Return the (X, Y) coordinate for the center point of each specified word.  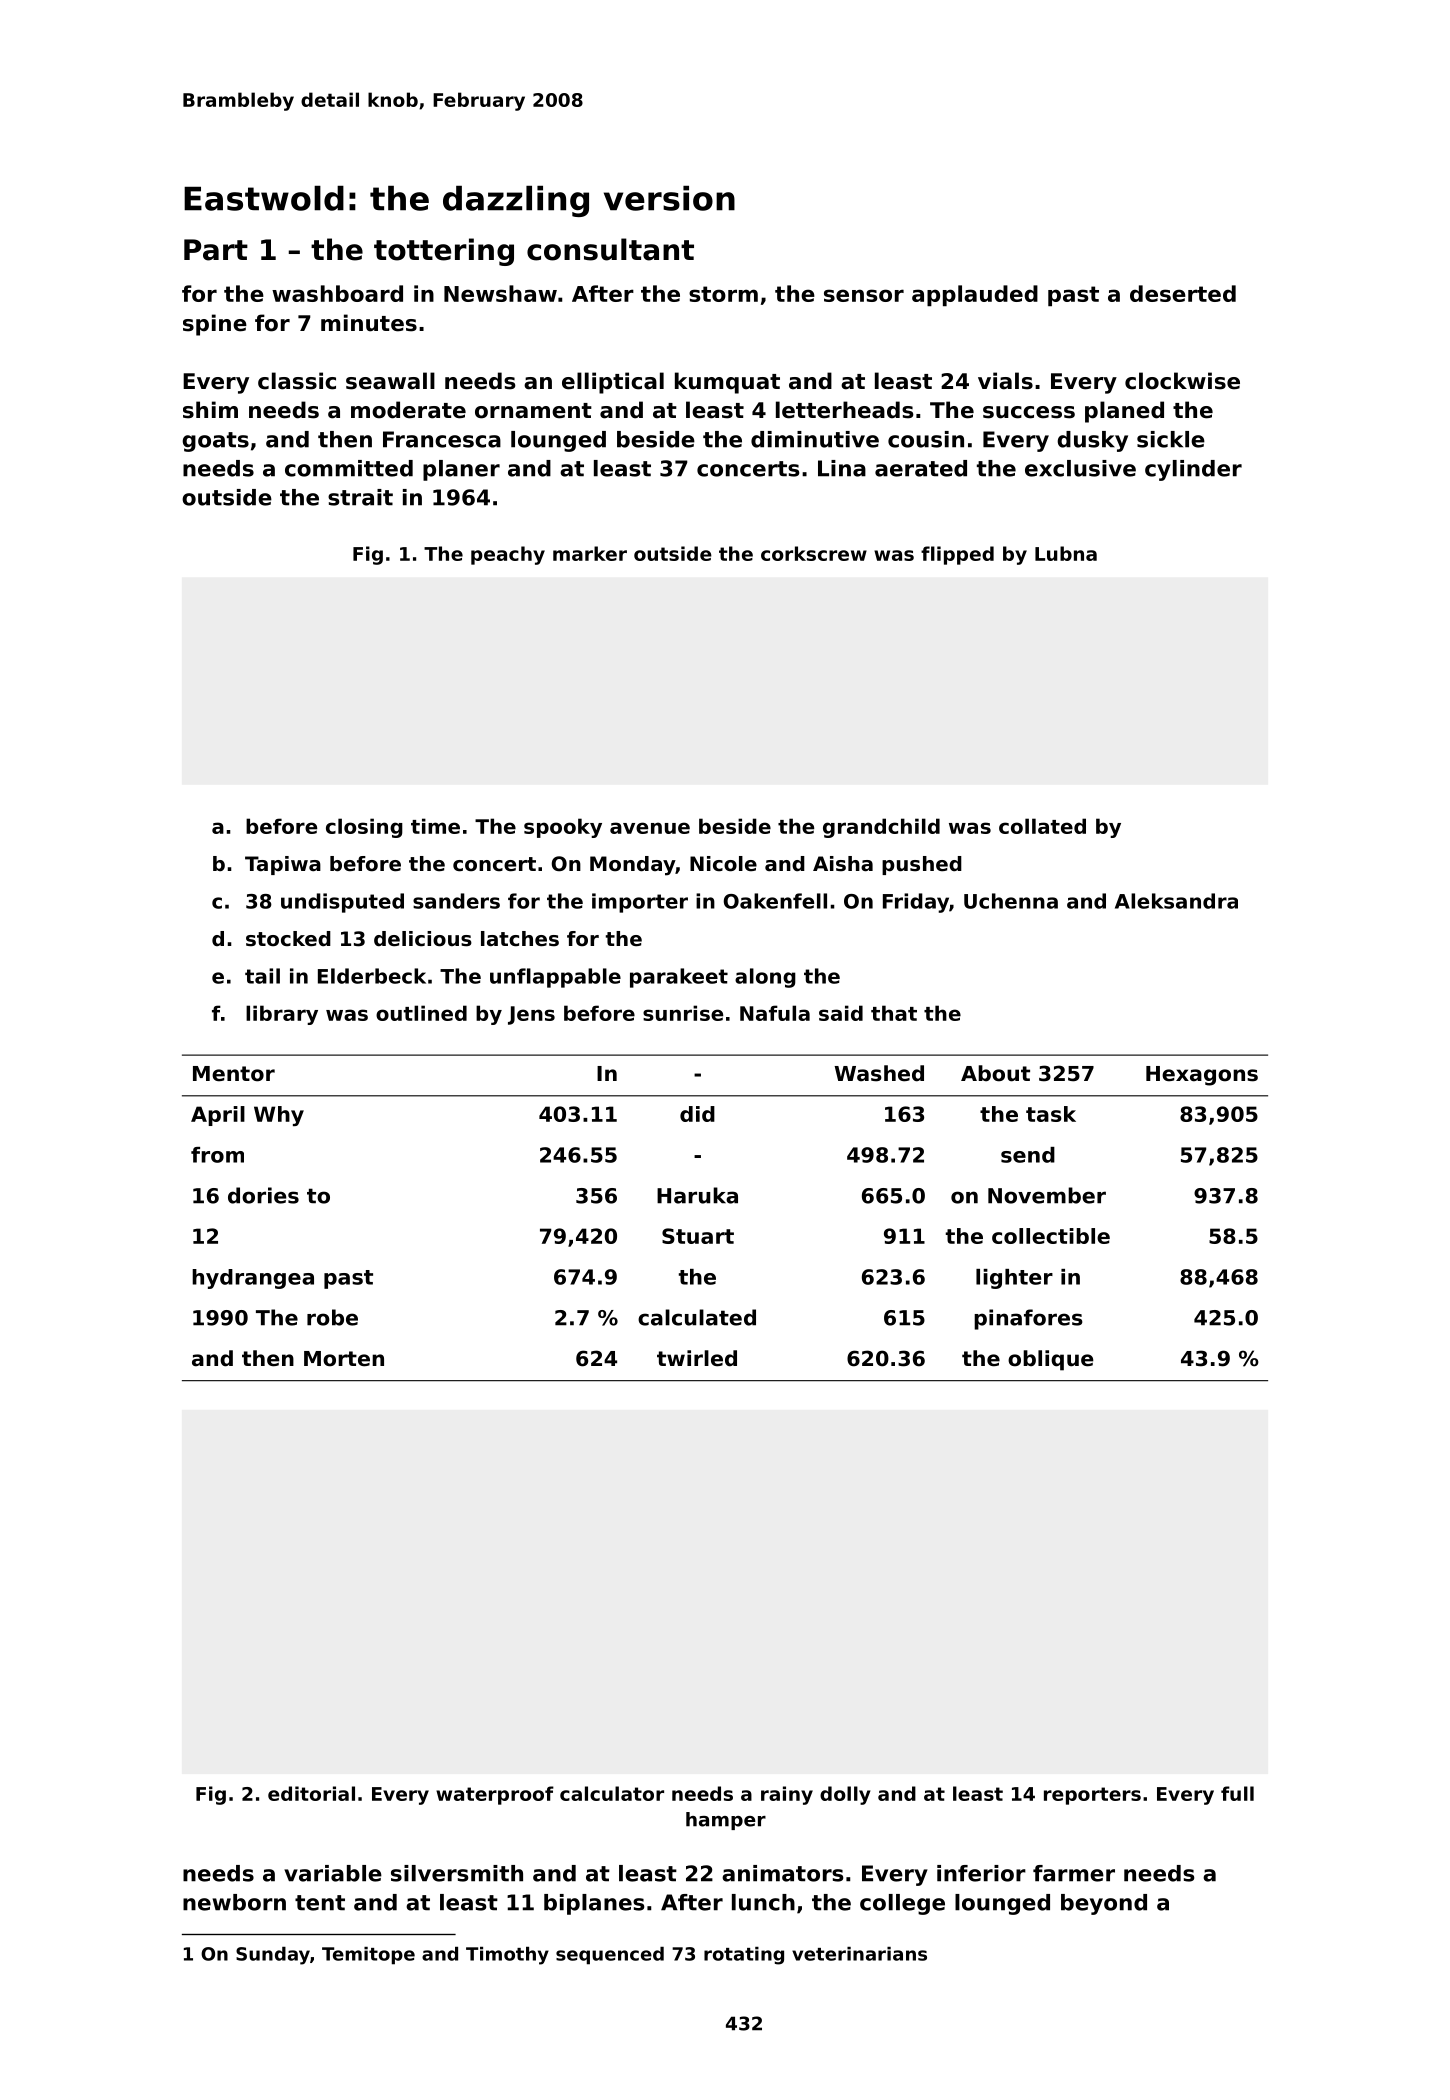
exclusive (1080, 468)
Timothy (507, 1956)
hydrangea (253, 1279)
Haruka (697, 1195)
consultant (610, 249)
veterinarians (859, 1954)
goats (215, 442)
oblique (1051, 1360)
